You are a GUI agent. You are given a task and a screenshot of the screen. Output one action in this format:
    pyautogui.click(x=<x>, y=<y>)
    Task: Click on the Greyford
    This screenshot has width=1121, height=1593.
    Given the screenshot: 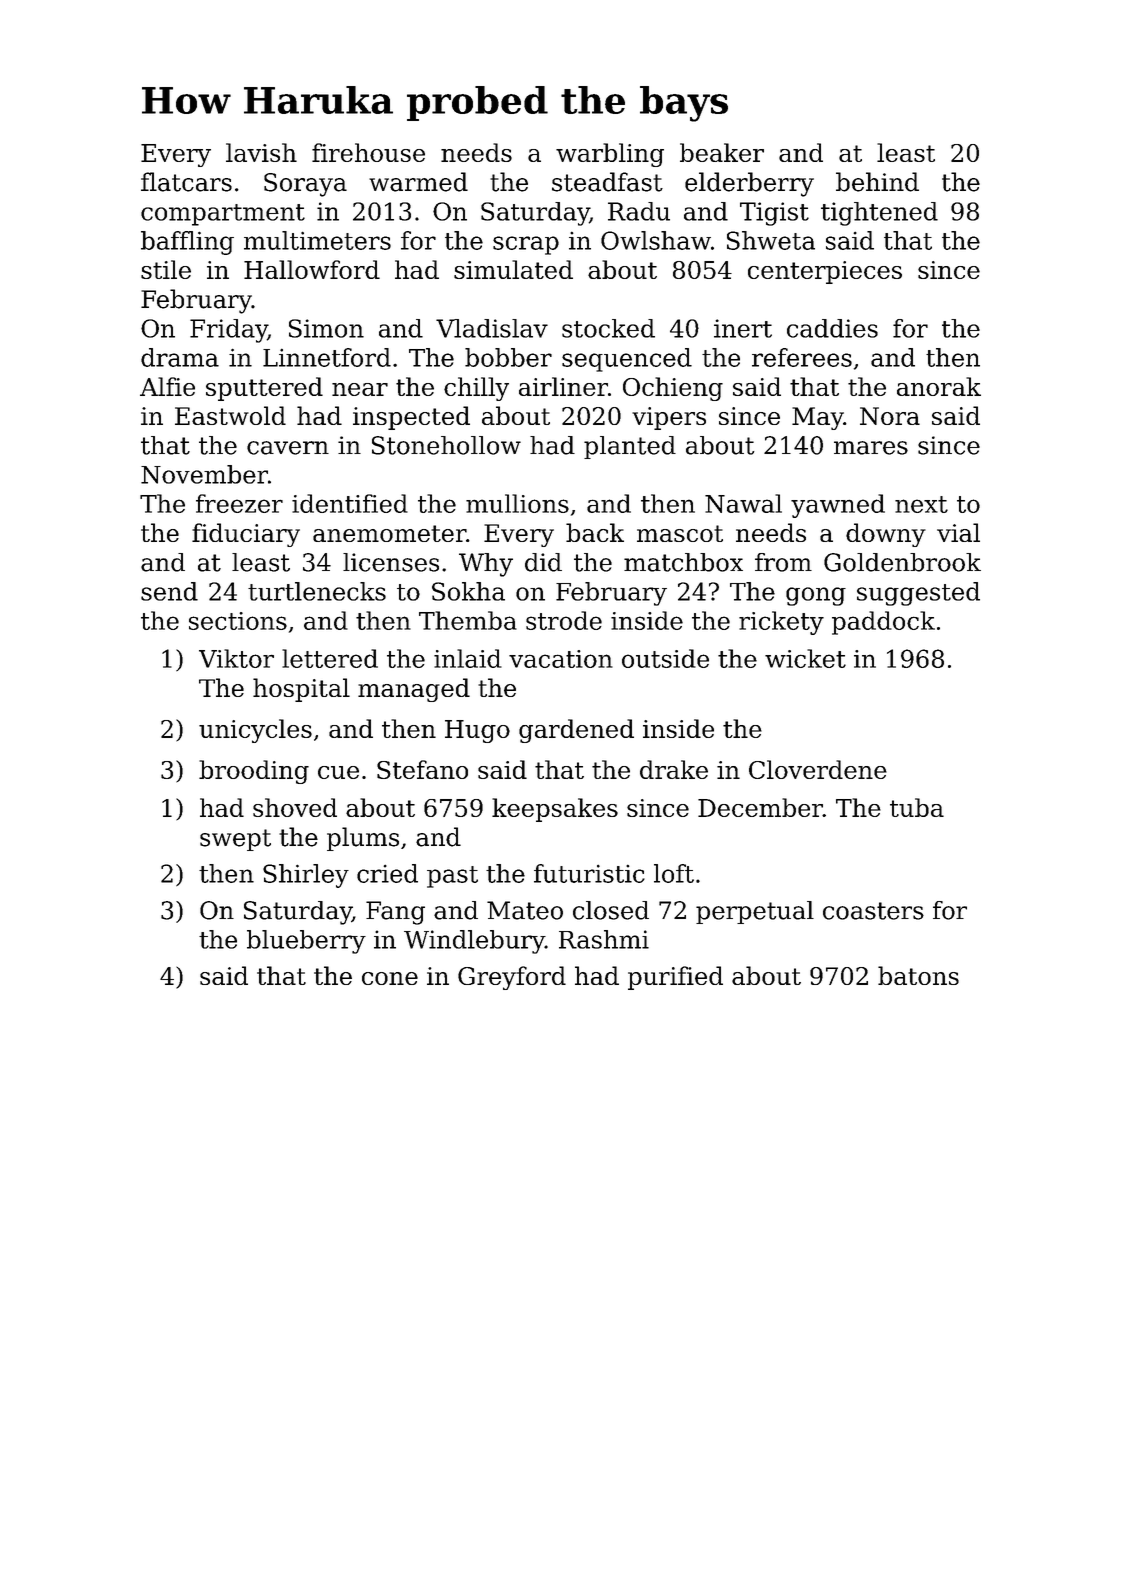 What is the action you would take?
    pyautogui.click(x=512, y=978)
